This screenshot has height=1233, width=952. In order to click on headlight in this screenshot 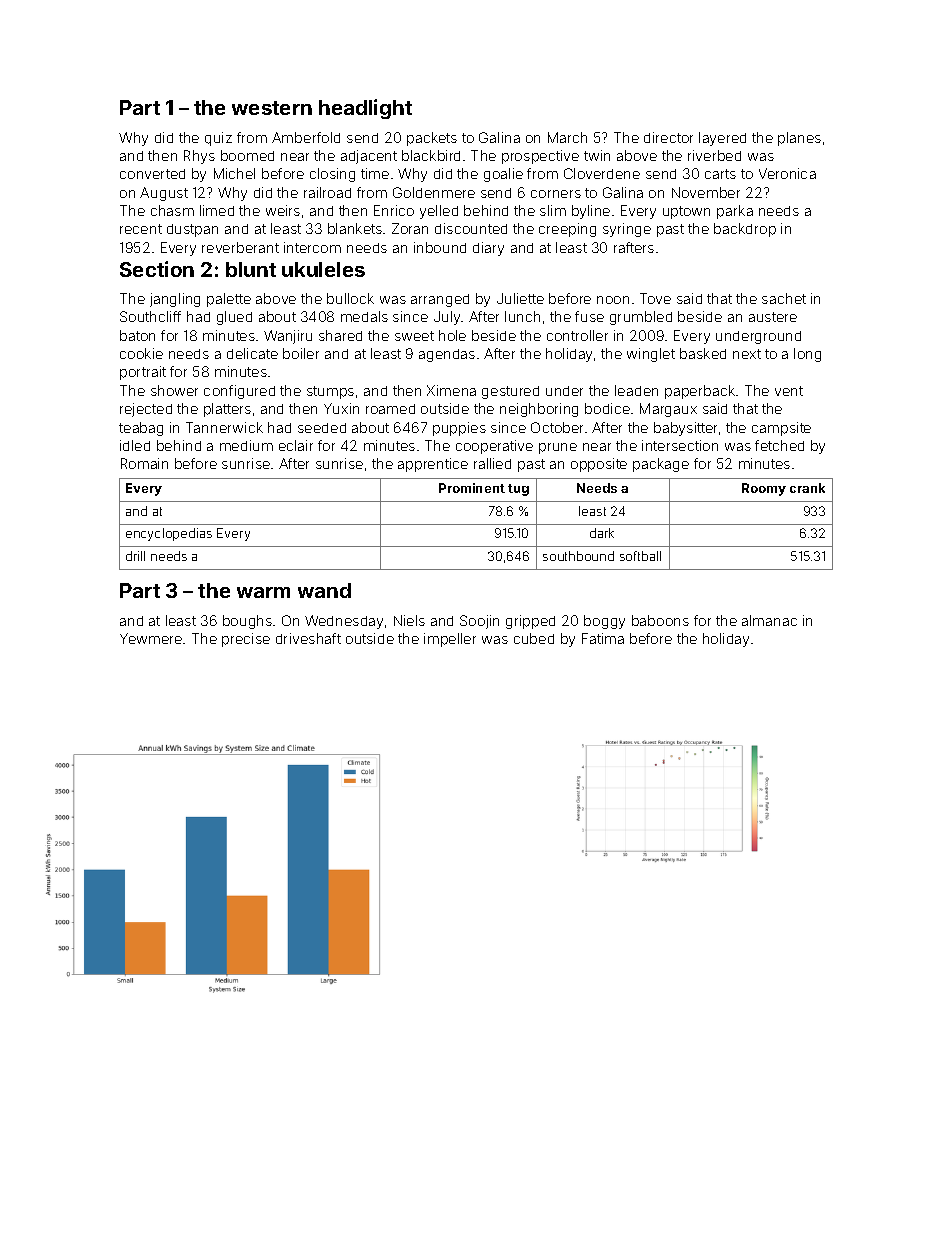, I will do `click(365, 109)`.
